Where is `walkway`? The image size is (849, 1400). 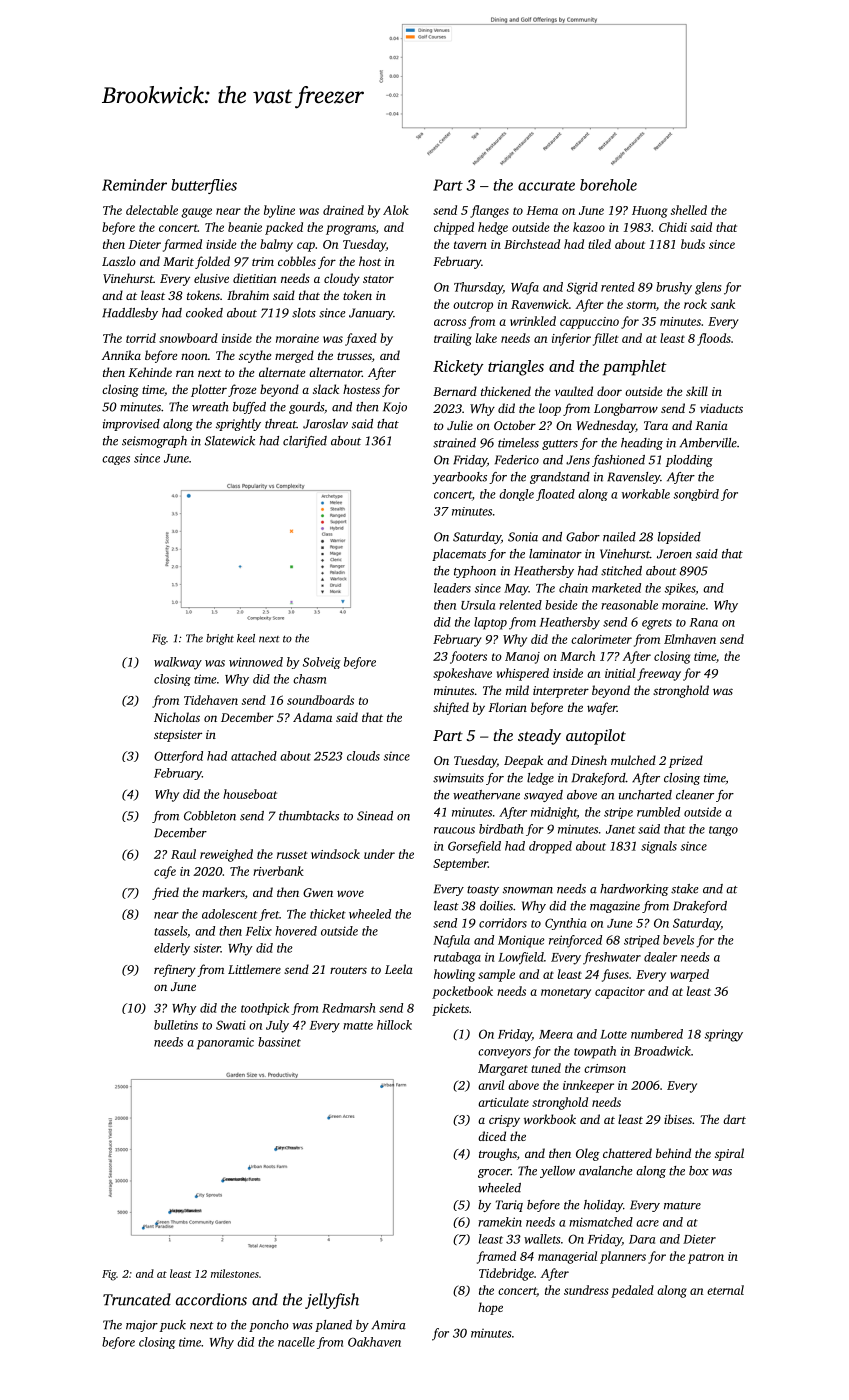
walkway is located at coordinates (178, 663).
